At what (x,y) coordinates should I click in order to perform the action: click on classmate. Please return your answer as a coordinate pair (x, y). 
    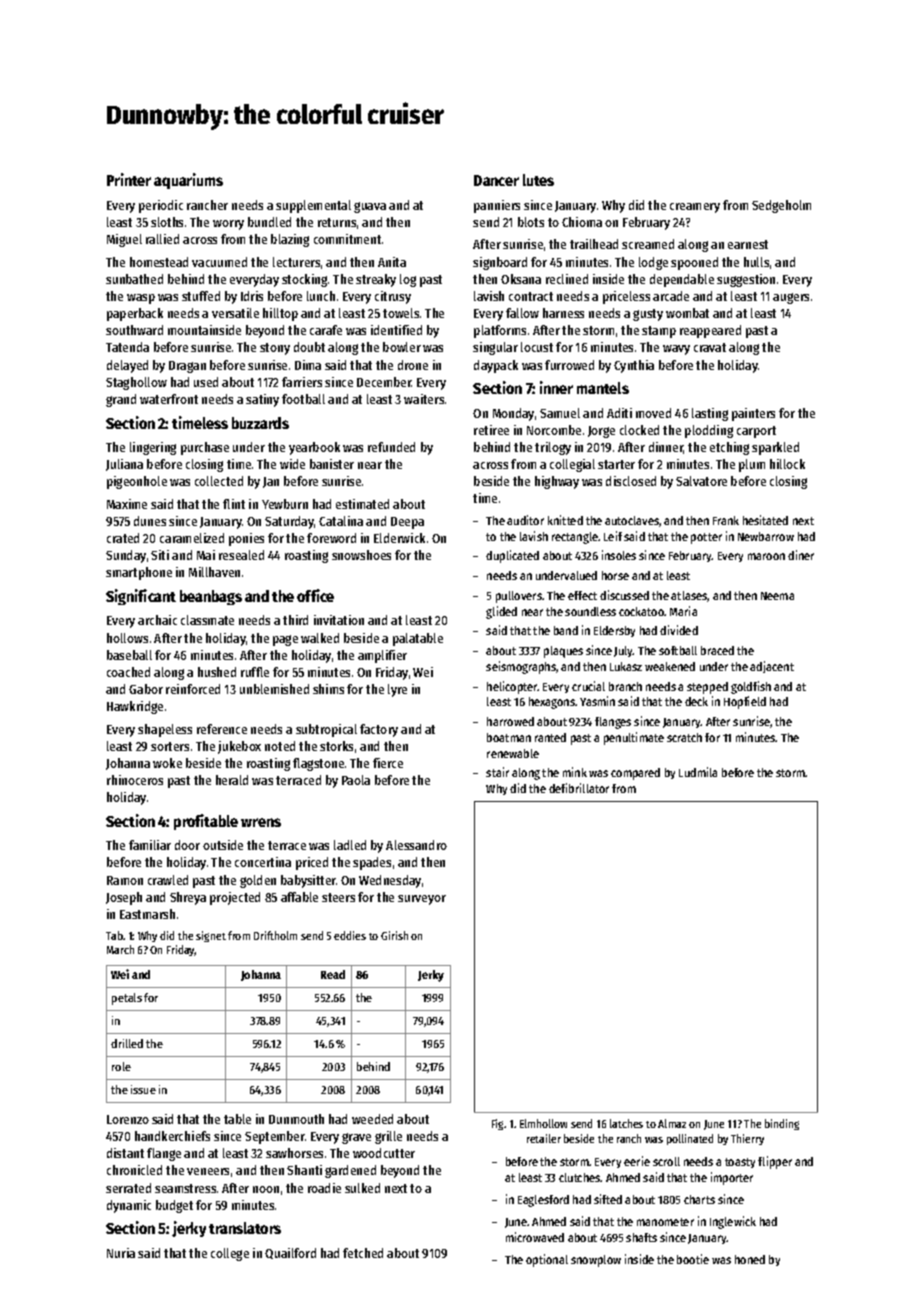
    Looking at the image, I should click on (207, 620).
